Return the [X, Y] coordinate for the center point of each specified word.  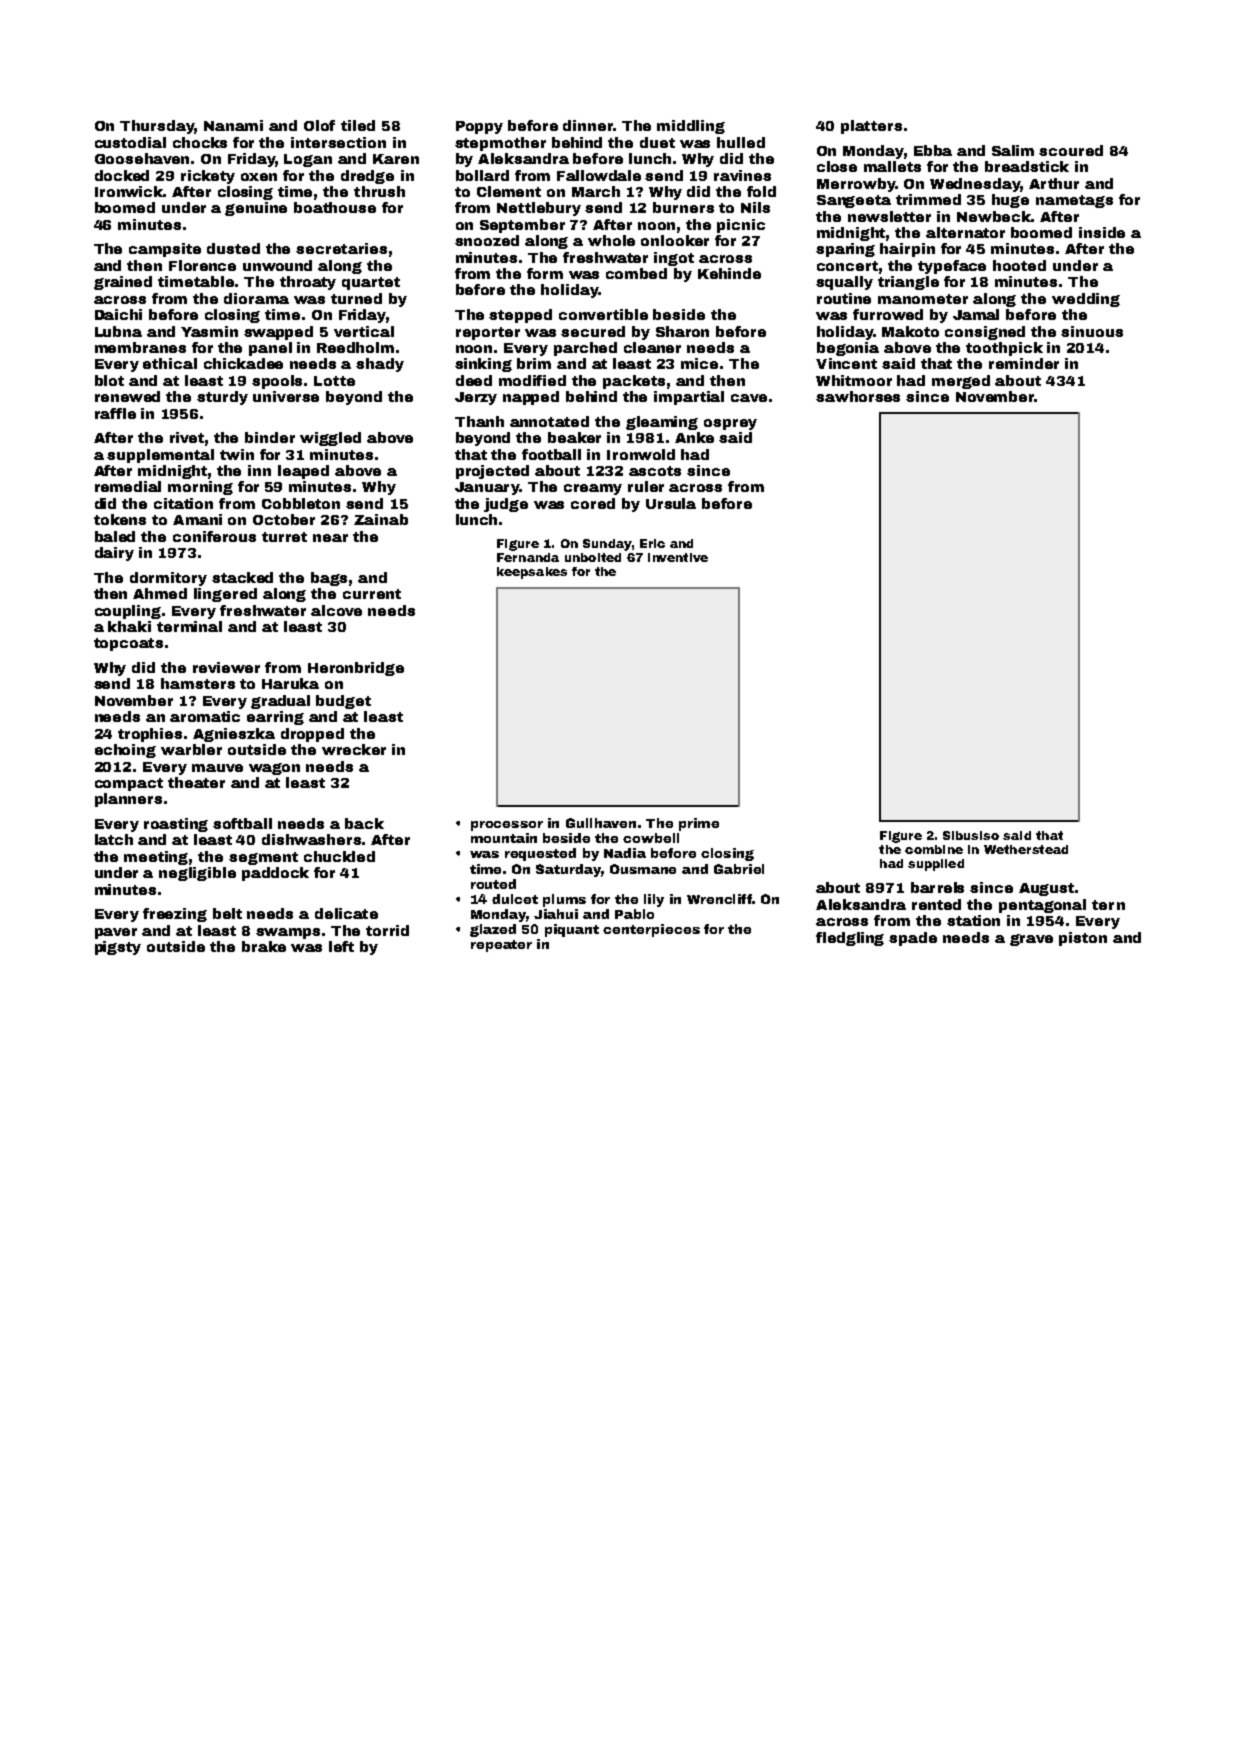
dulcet [515, 899]
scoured [1071, 150]
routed [493, 884]
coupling [128, 612]
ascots [655, 471]
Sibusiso [971, 835]
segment [263, 858]
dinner [588, 125]
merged [961, 382]
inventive [678, 557]
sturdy [222, 398]
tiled [358, 125]
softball [242, 823]
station [973, 920]
